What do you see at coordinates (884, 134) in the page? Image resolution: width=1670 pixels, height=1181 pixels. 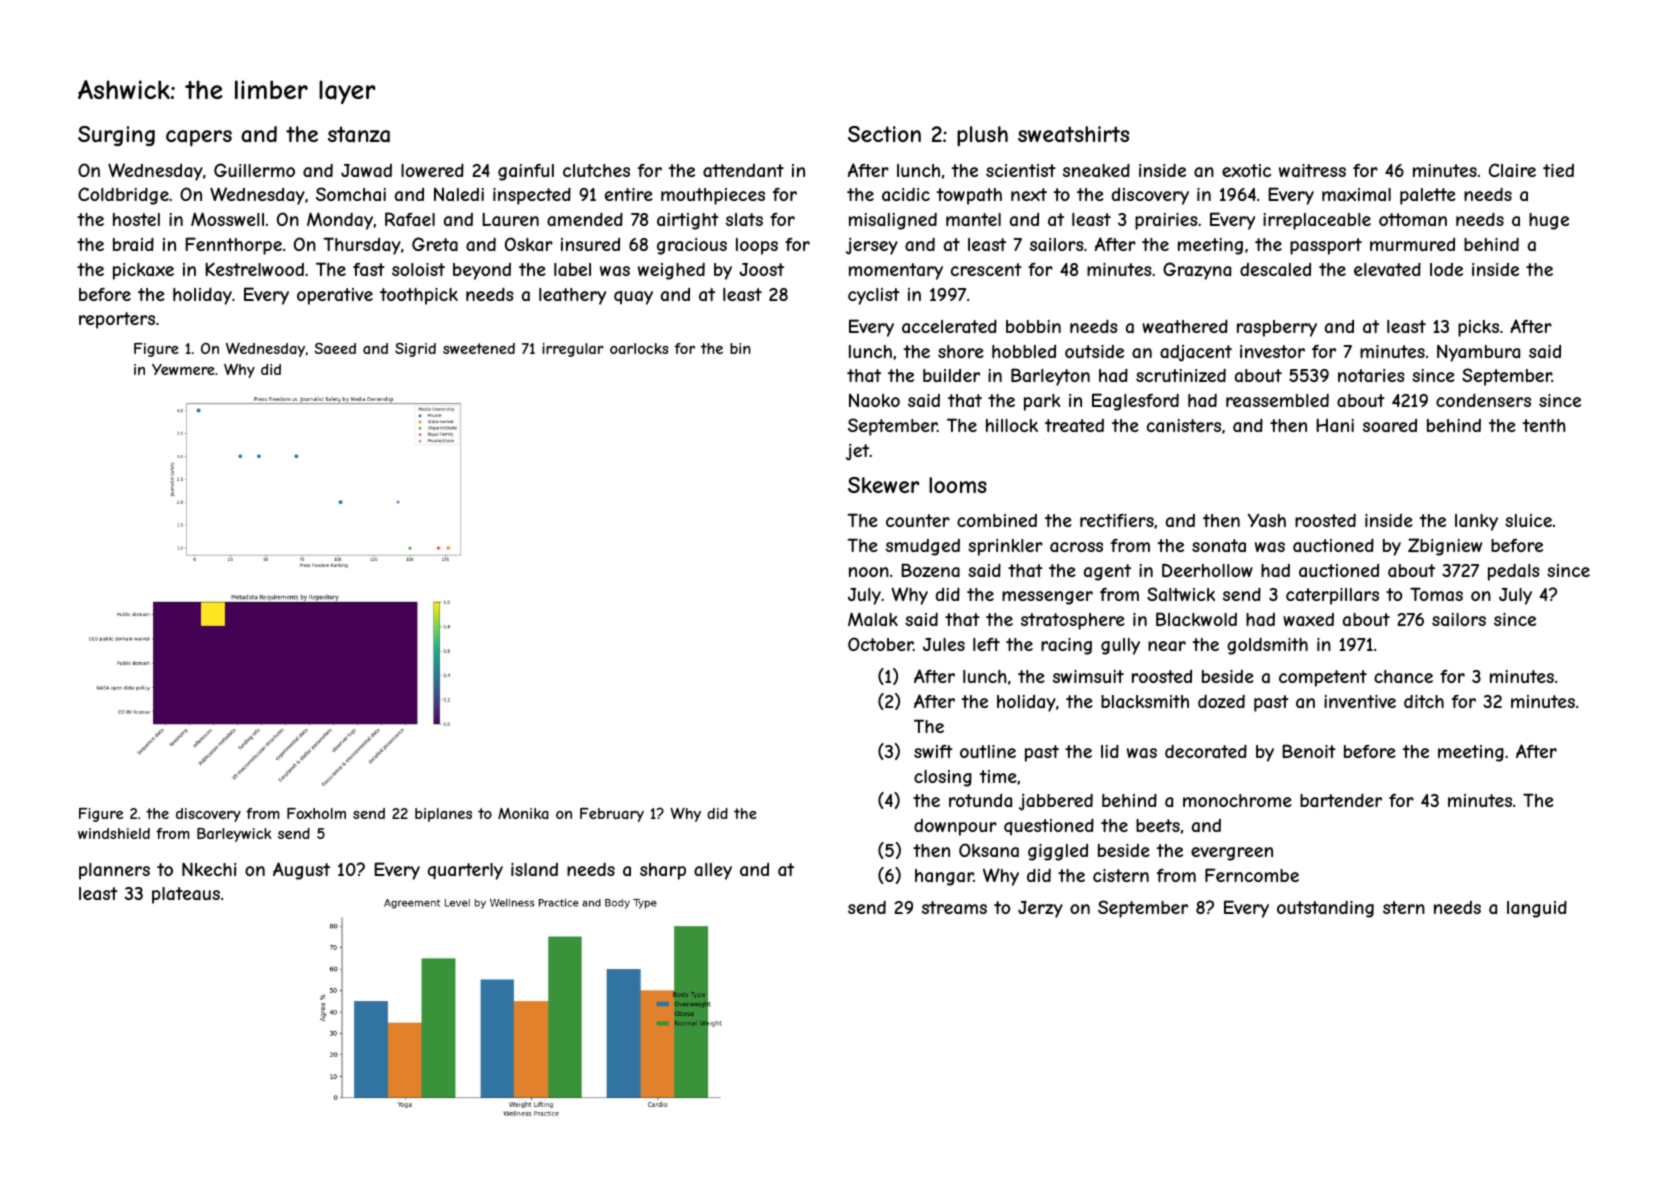 I see `Section` at bounding box center [884, 134].
